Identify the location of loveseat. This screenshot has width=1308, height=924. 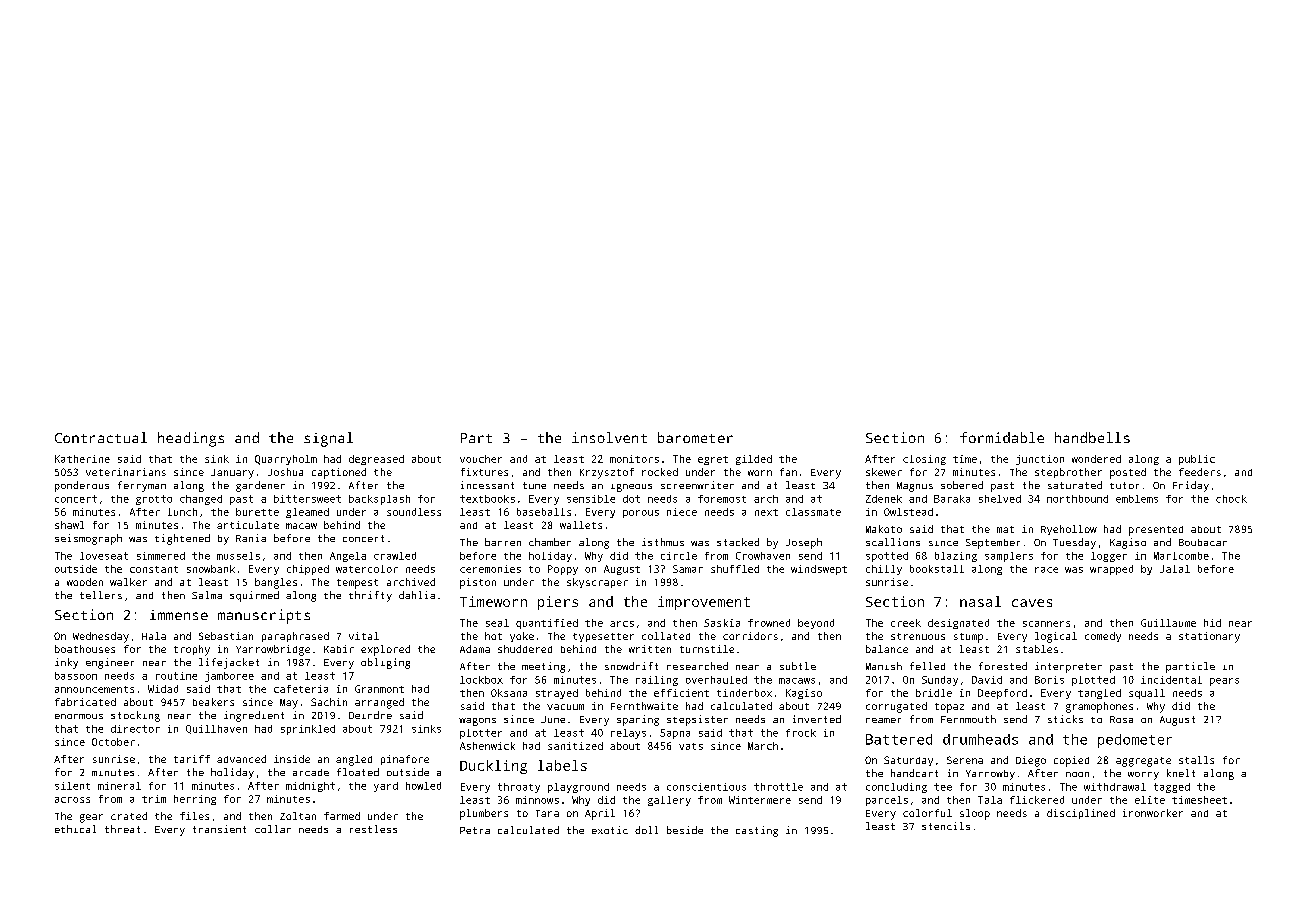
(104, 556).
